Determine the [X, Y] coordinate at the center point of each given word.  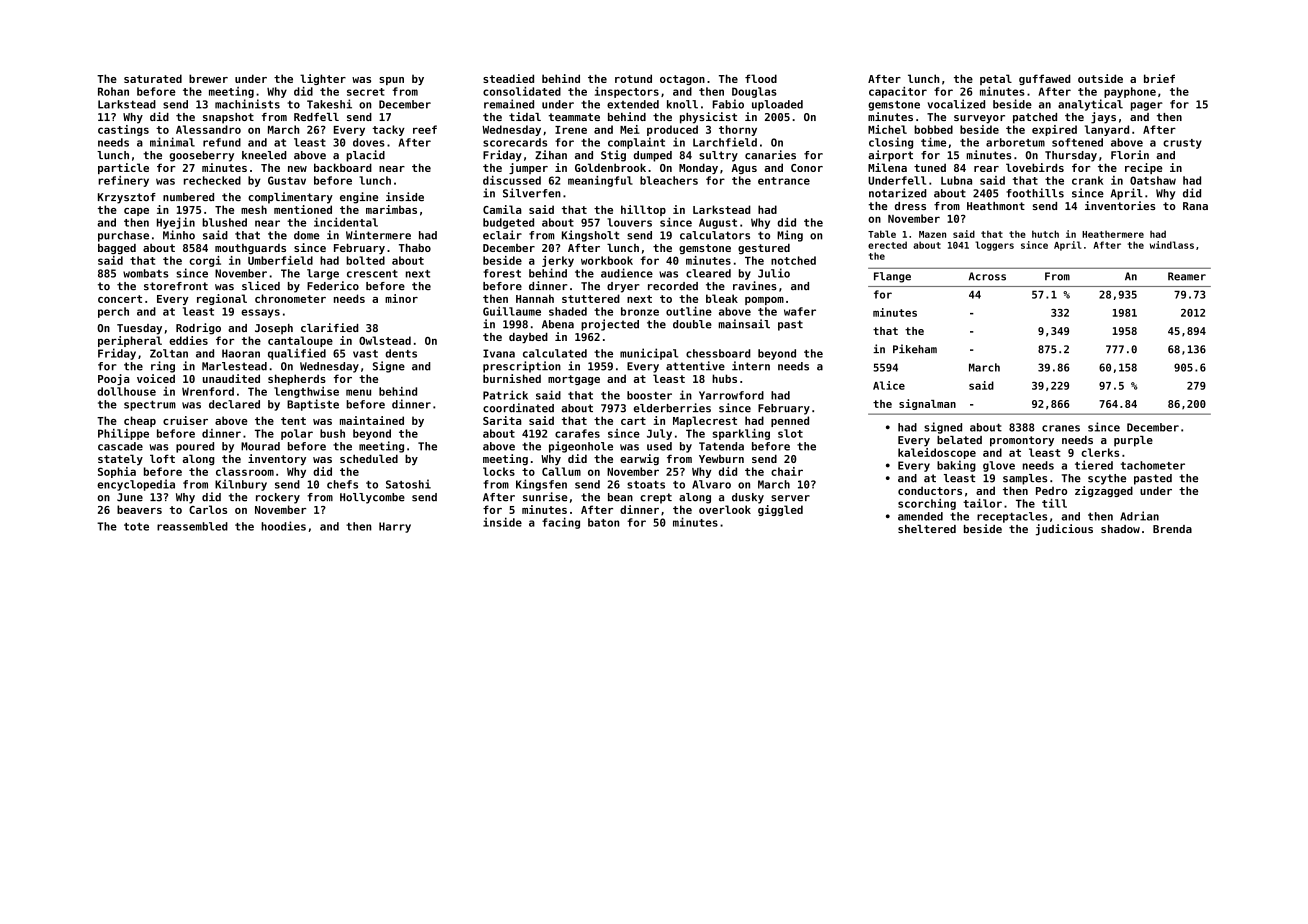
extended [633, 104]
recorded [673, 286]
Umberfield [280, 260]
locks [499, 471]
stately [120, 459]
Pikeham [915, 349]
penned [790, 421]
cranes [1061, 428]
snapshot [228, 118]
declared [234, 404]
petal [996, 79]
